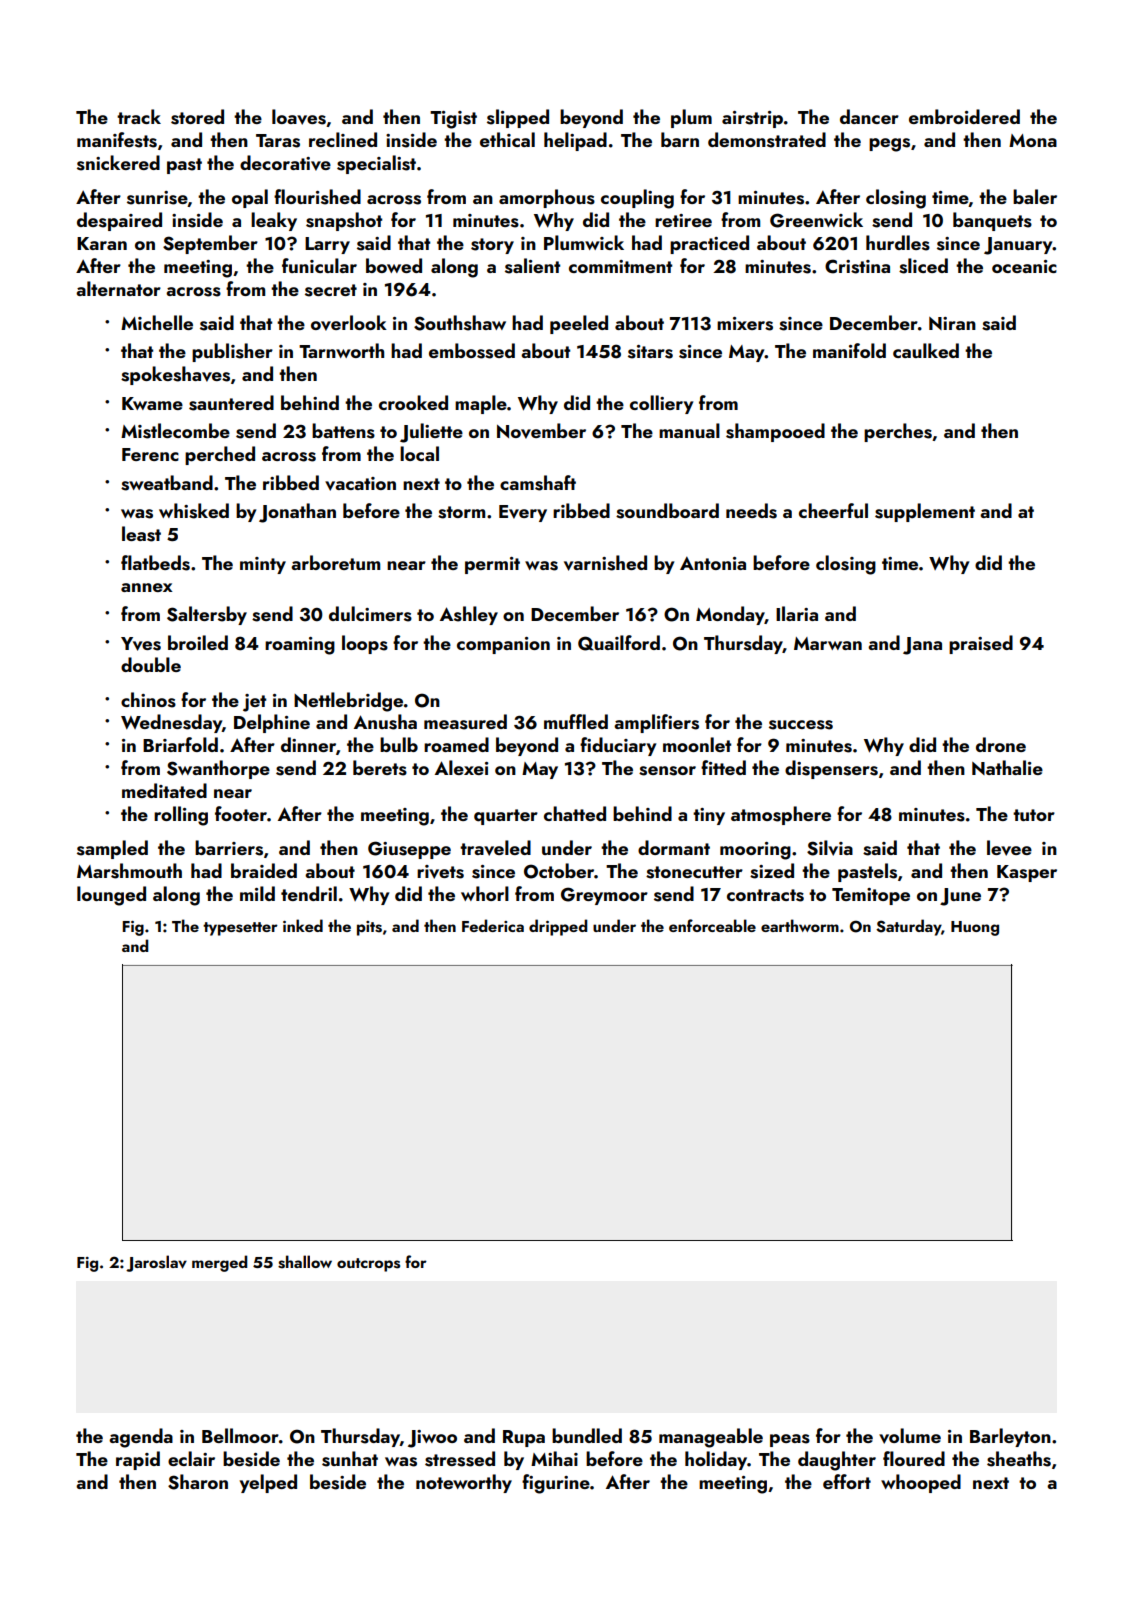 The image size is (1134, 1603). I want to click on barn, so click(680, 139).
